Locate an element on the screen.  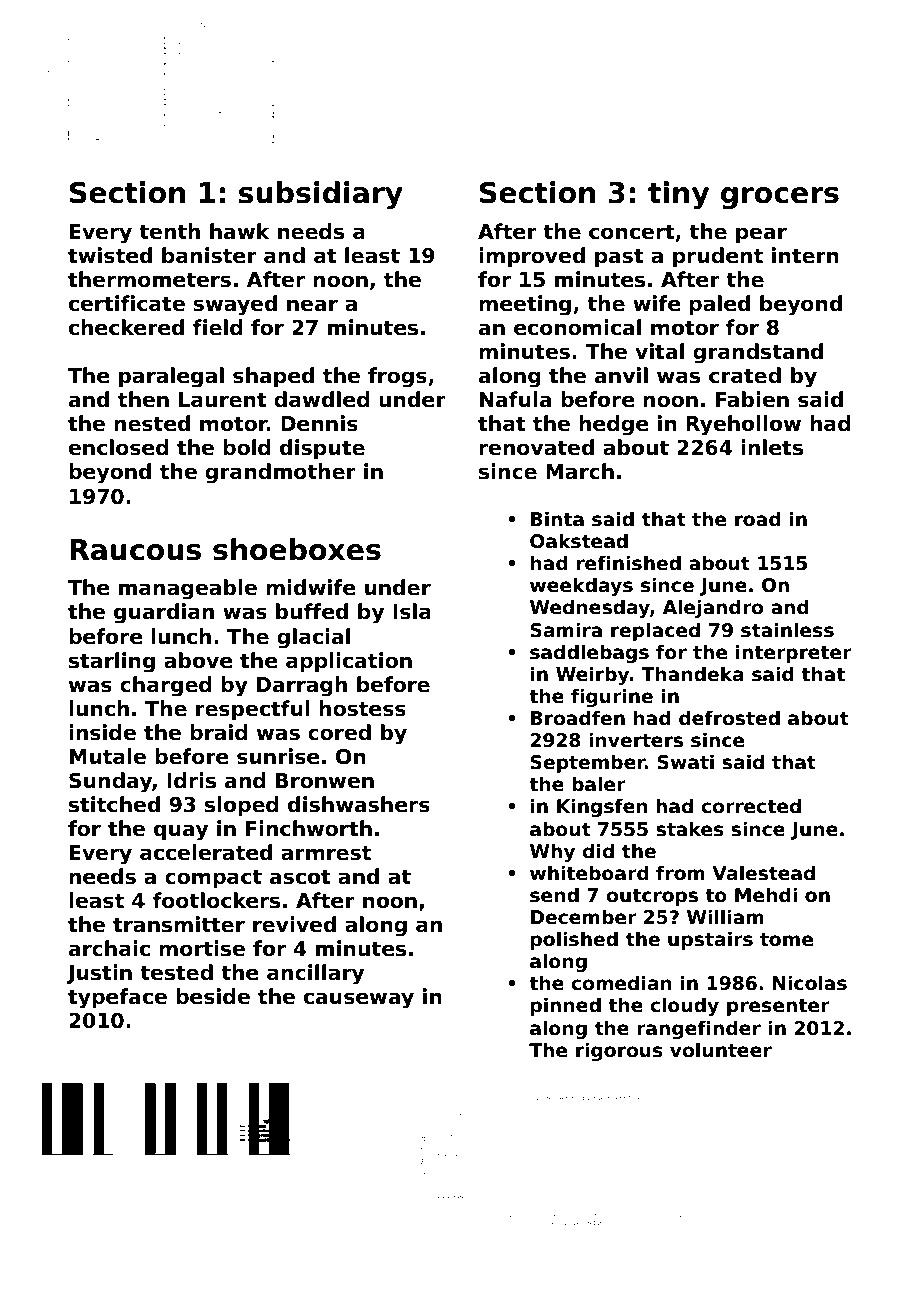
guardian is located at coordinates (164, 613).
